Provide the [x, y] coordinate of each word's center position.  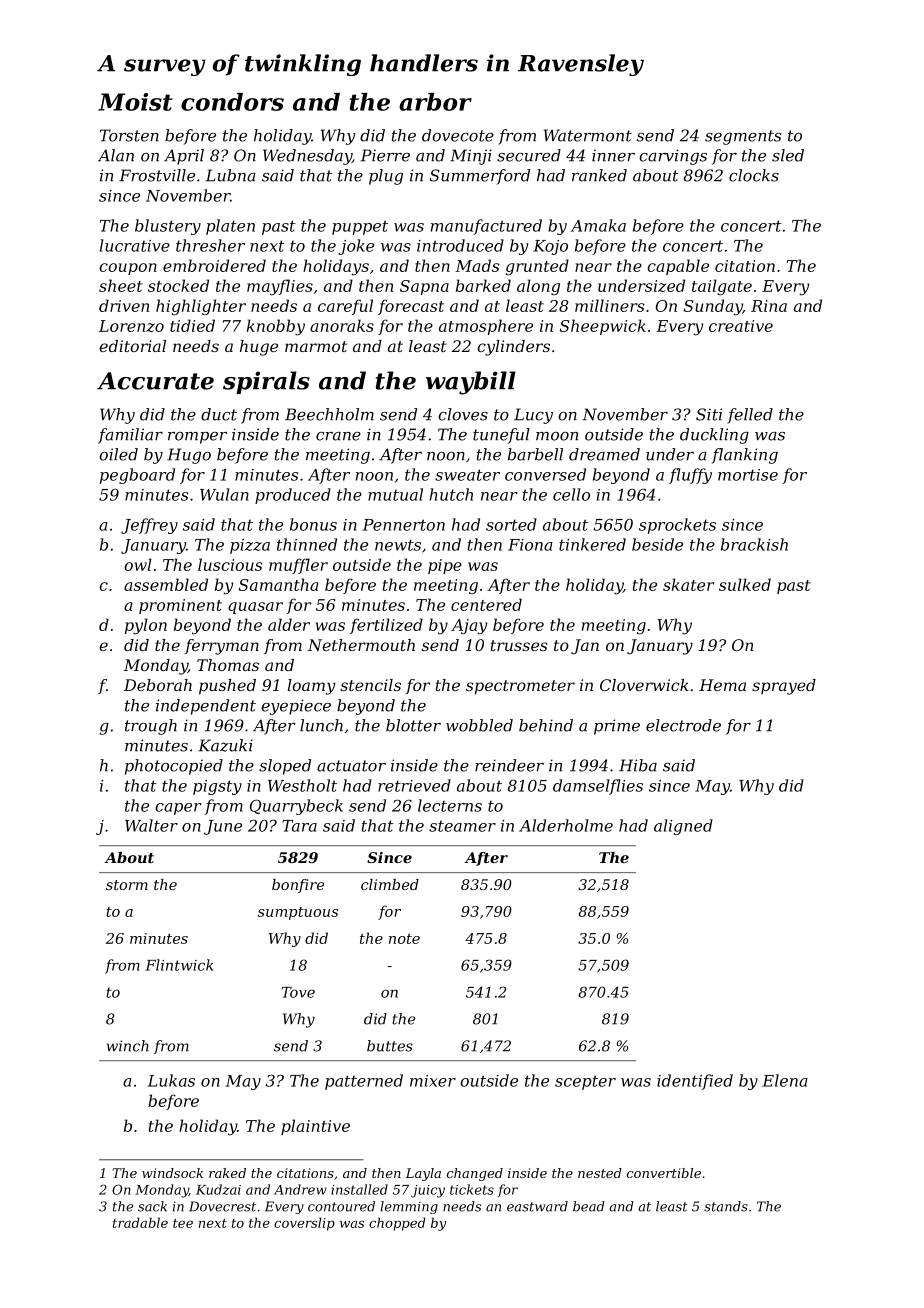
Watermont [588, 135]
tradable [140, 1222]
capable [678, 267]
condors [232, 102]
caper [178, 809]
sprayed [784, 687]
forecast [411, 307]
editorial [132, 346]
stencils [370, 685]
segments [743, 137]
